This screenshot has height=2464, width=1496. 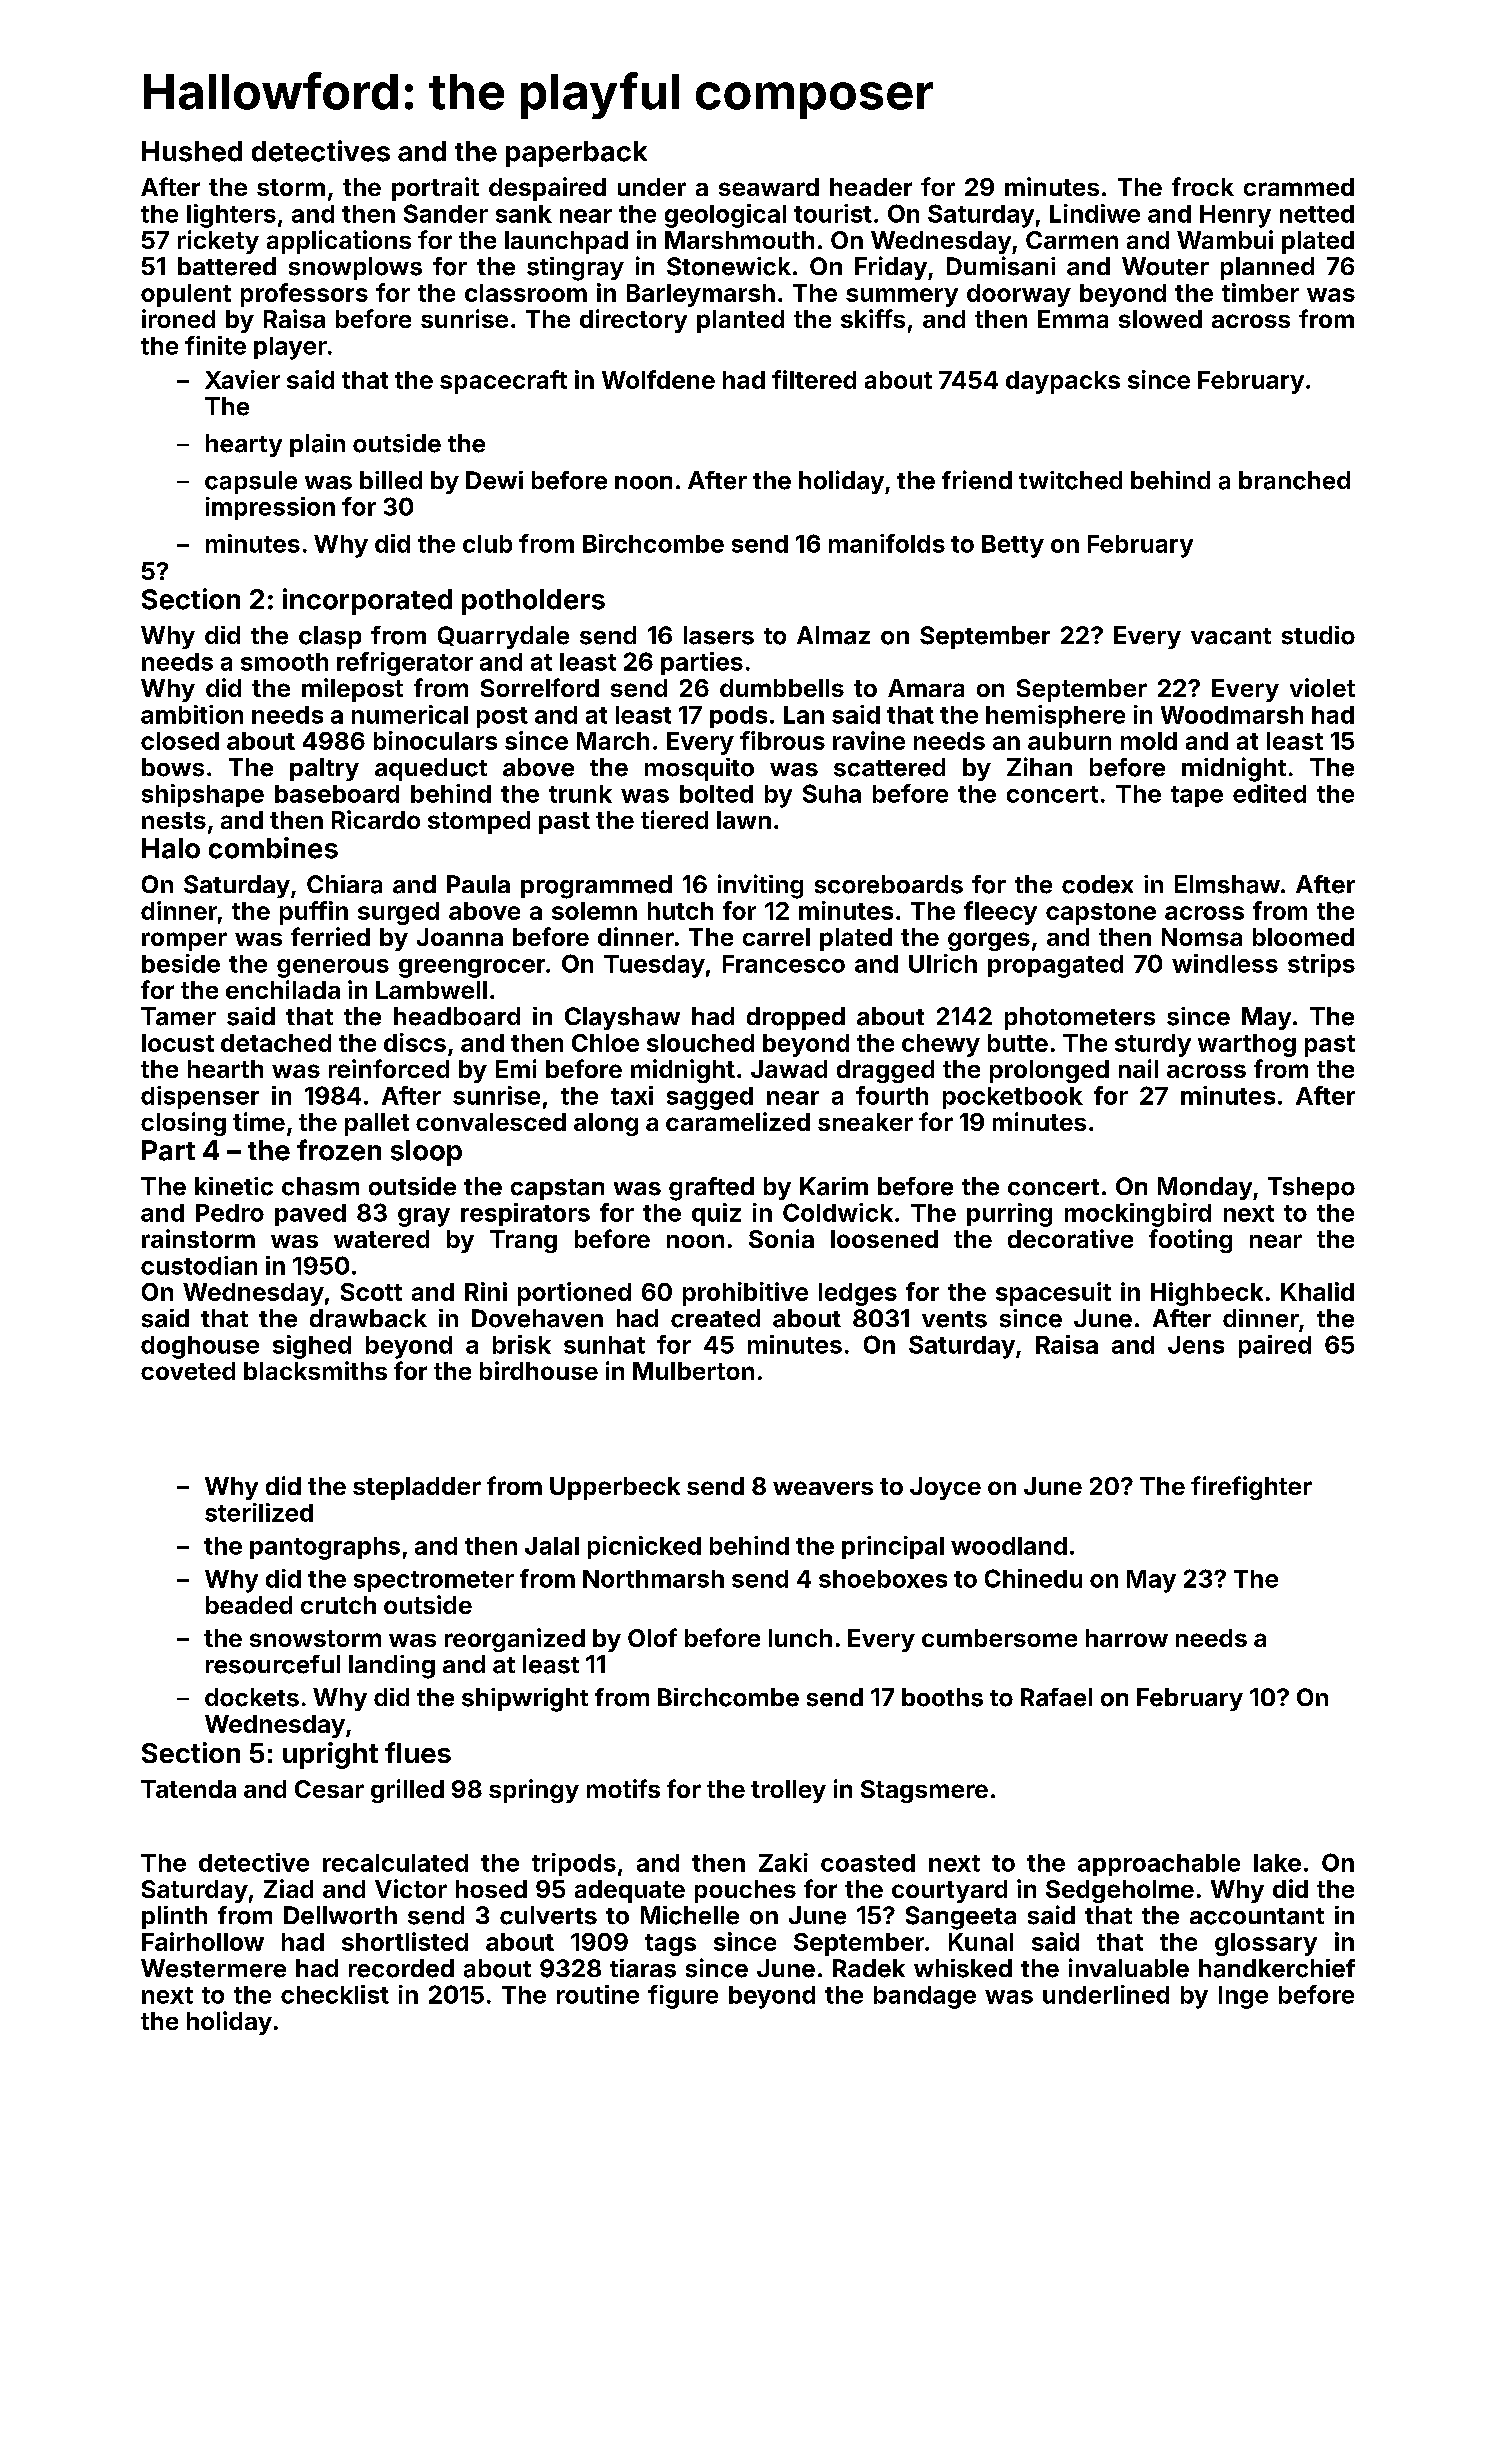 What do you see at coordinates (604, 1345) in the screenshot?
I see `sunhat` at bounding box center [604, 1345].
